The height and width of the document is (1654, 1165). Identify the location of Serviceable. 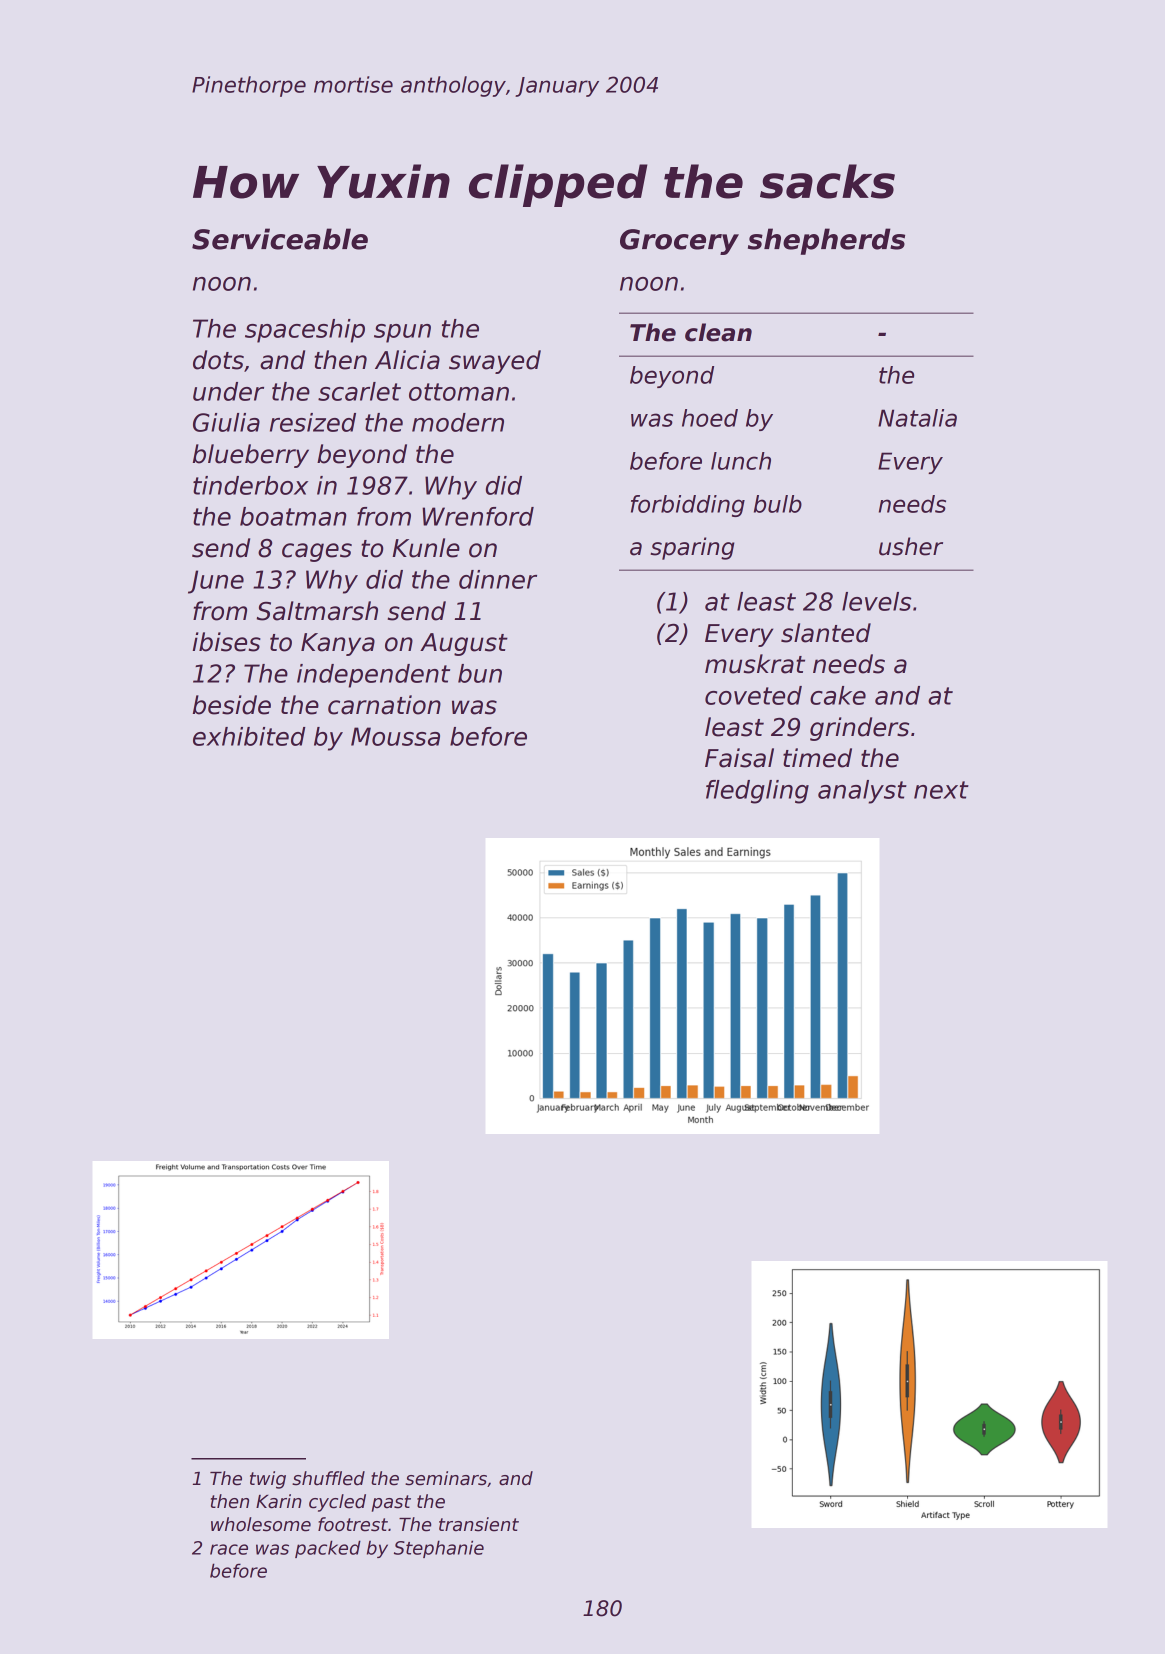
(280, 239).
